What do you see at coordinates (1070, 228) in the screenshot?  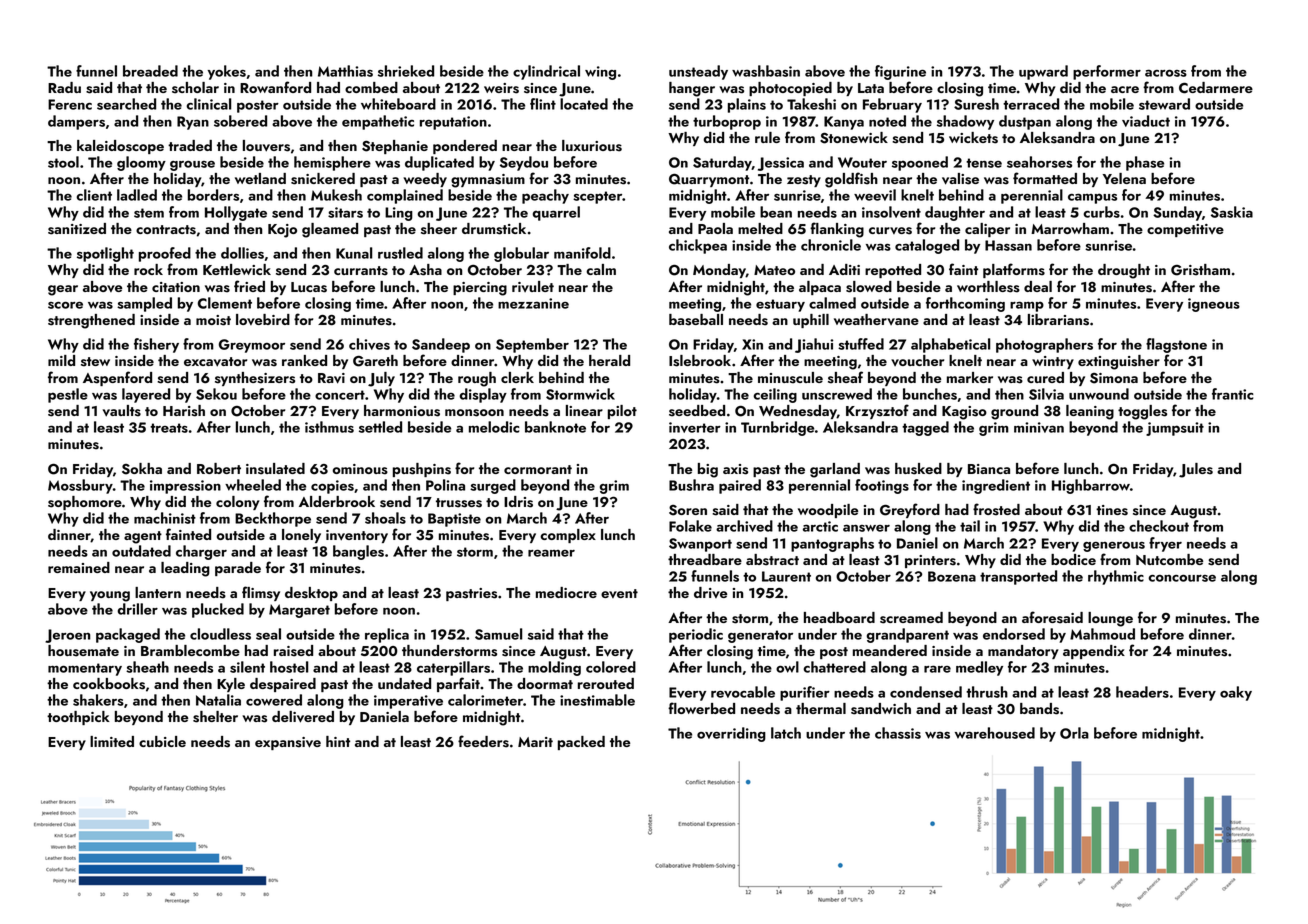 I see `Marrowham` at bounding box center [1070, 228].
